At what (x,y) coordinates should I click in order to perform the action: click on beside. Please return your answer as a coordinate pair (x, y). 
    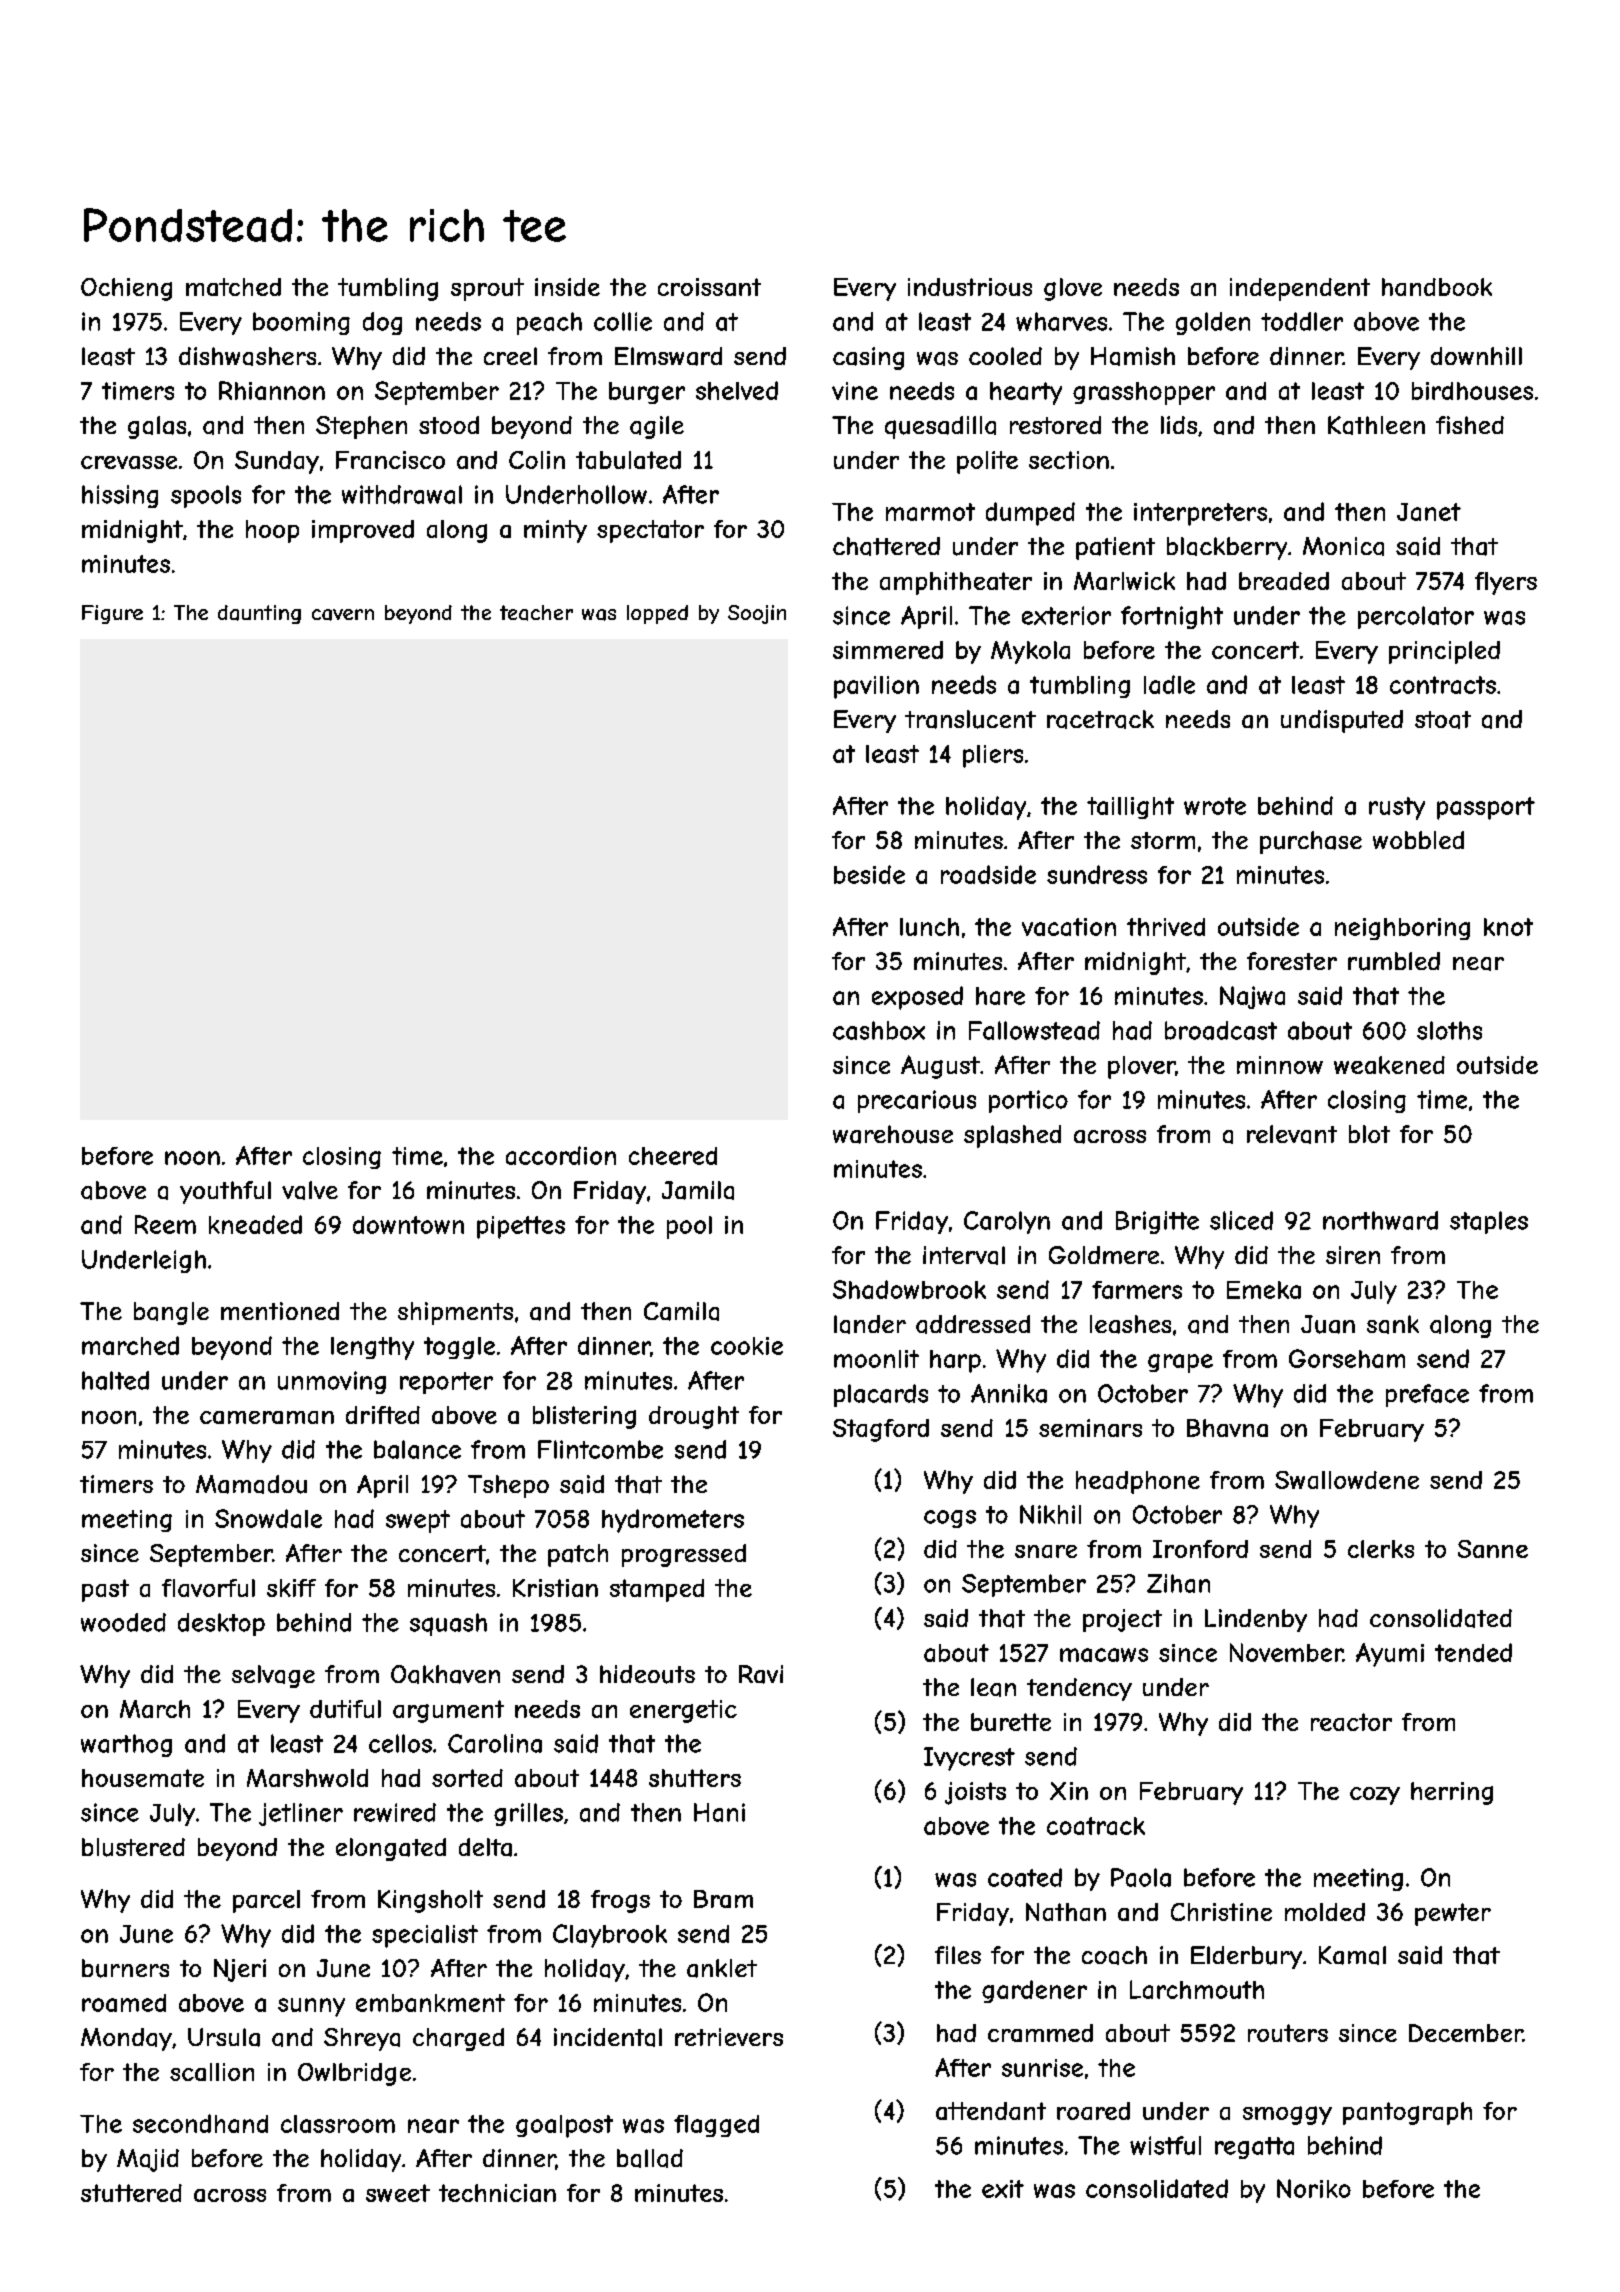
    Looking at the image, I should click on (869, 874).
